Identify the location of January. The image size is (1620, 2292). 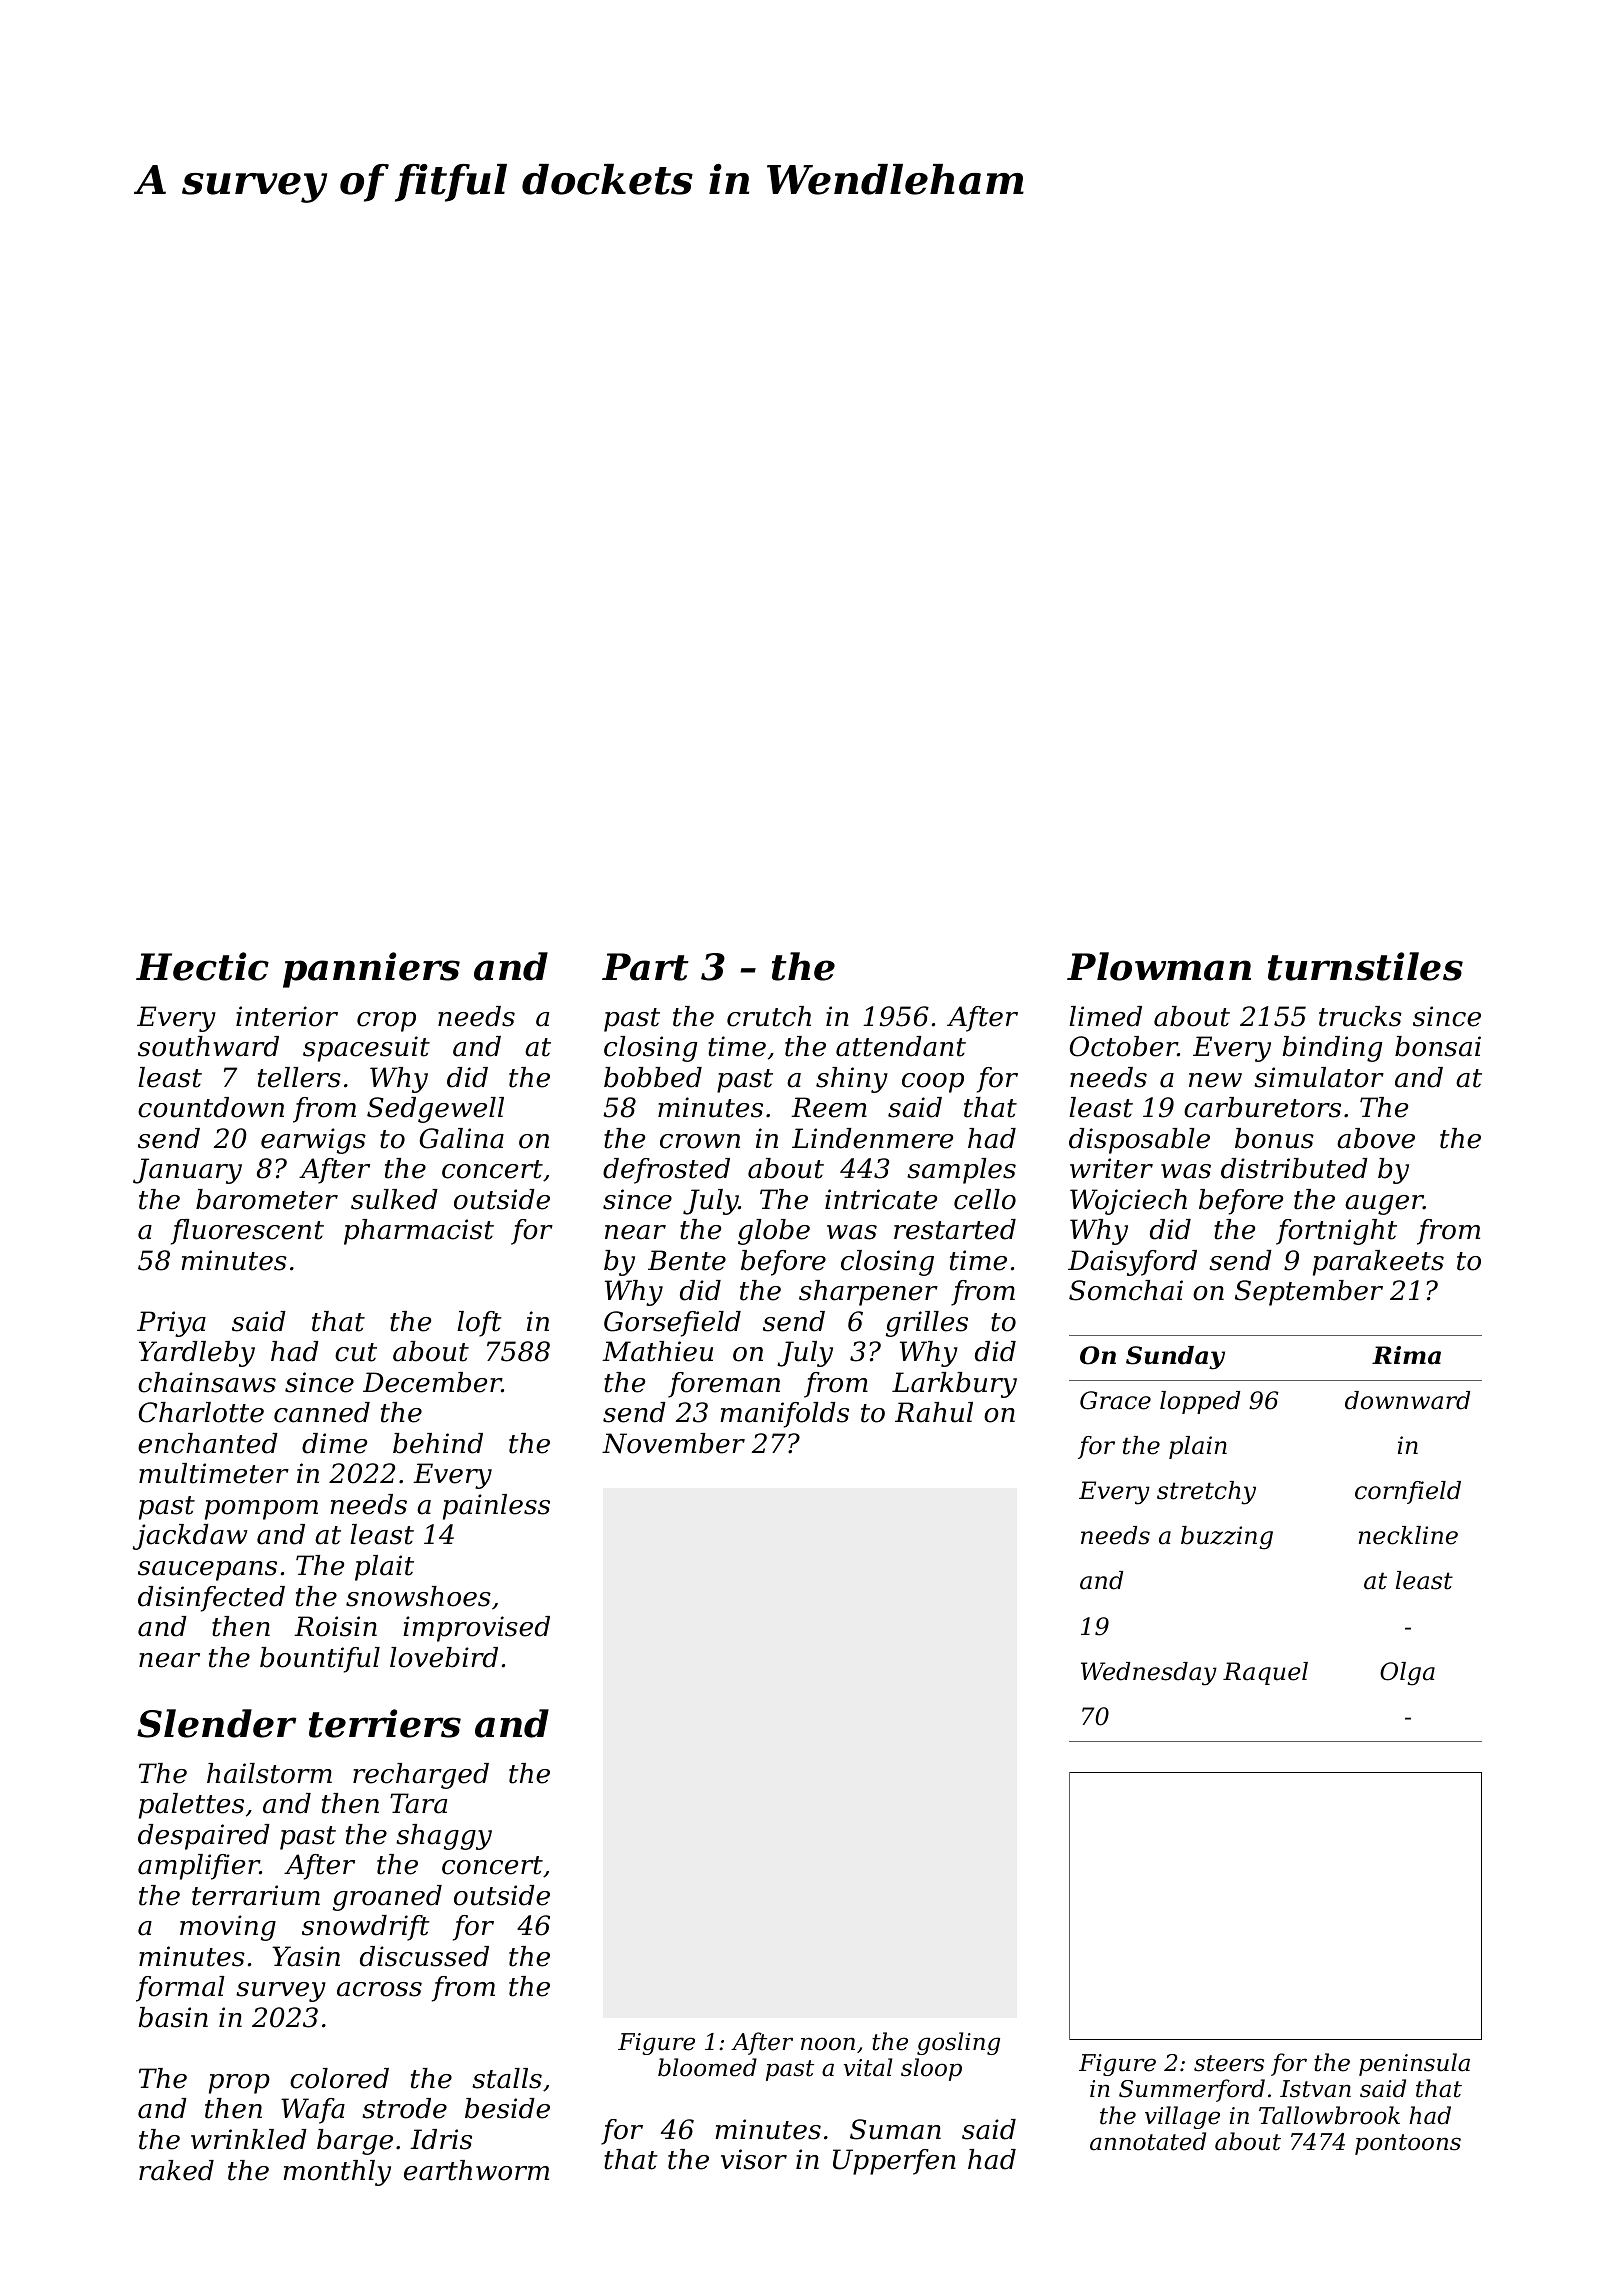
(187, 1171).
